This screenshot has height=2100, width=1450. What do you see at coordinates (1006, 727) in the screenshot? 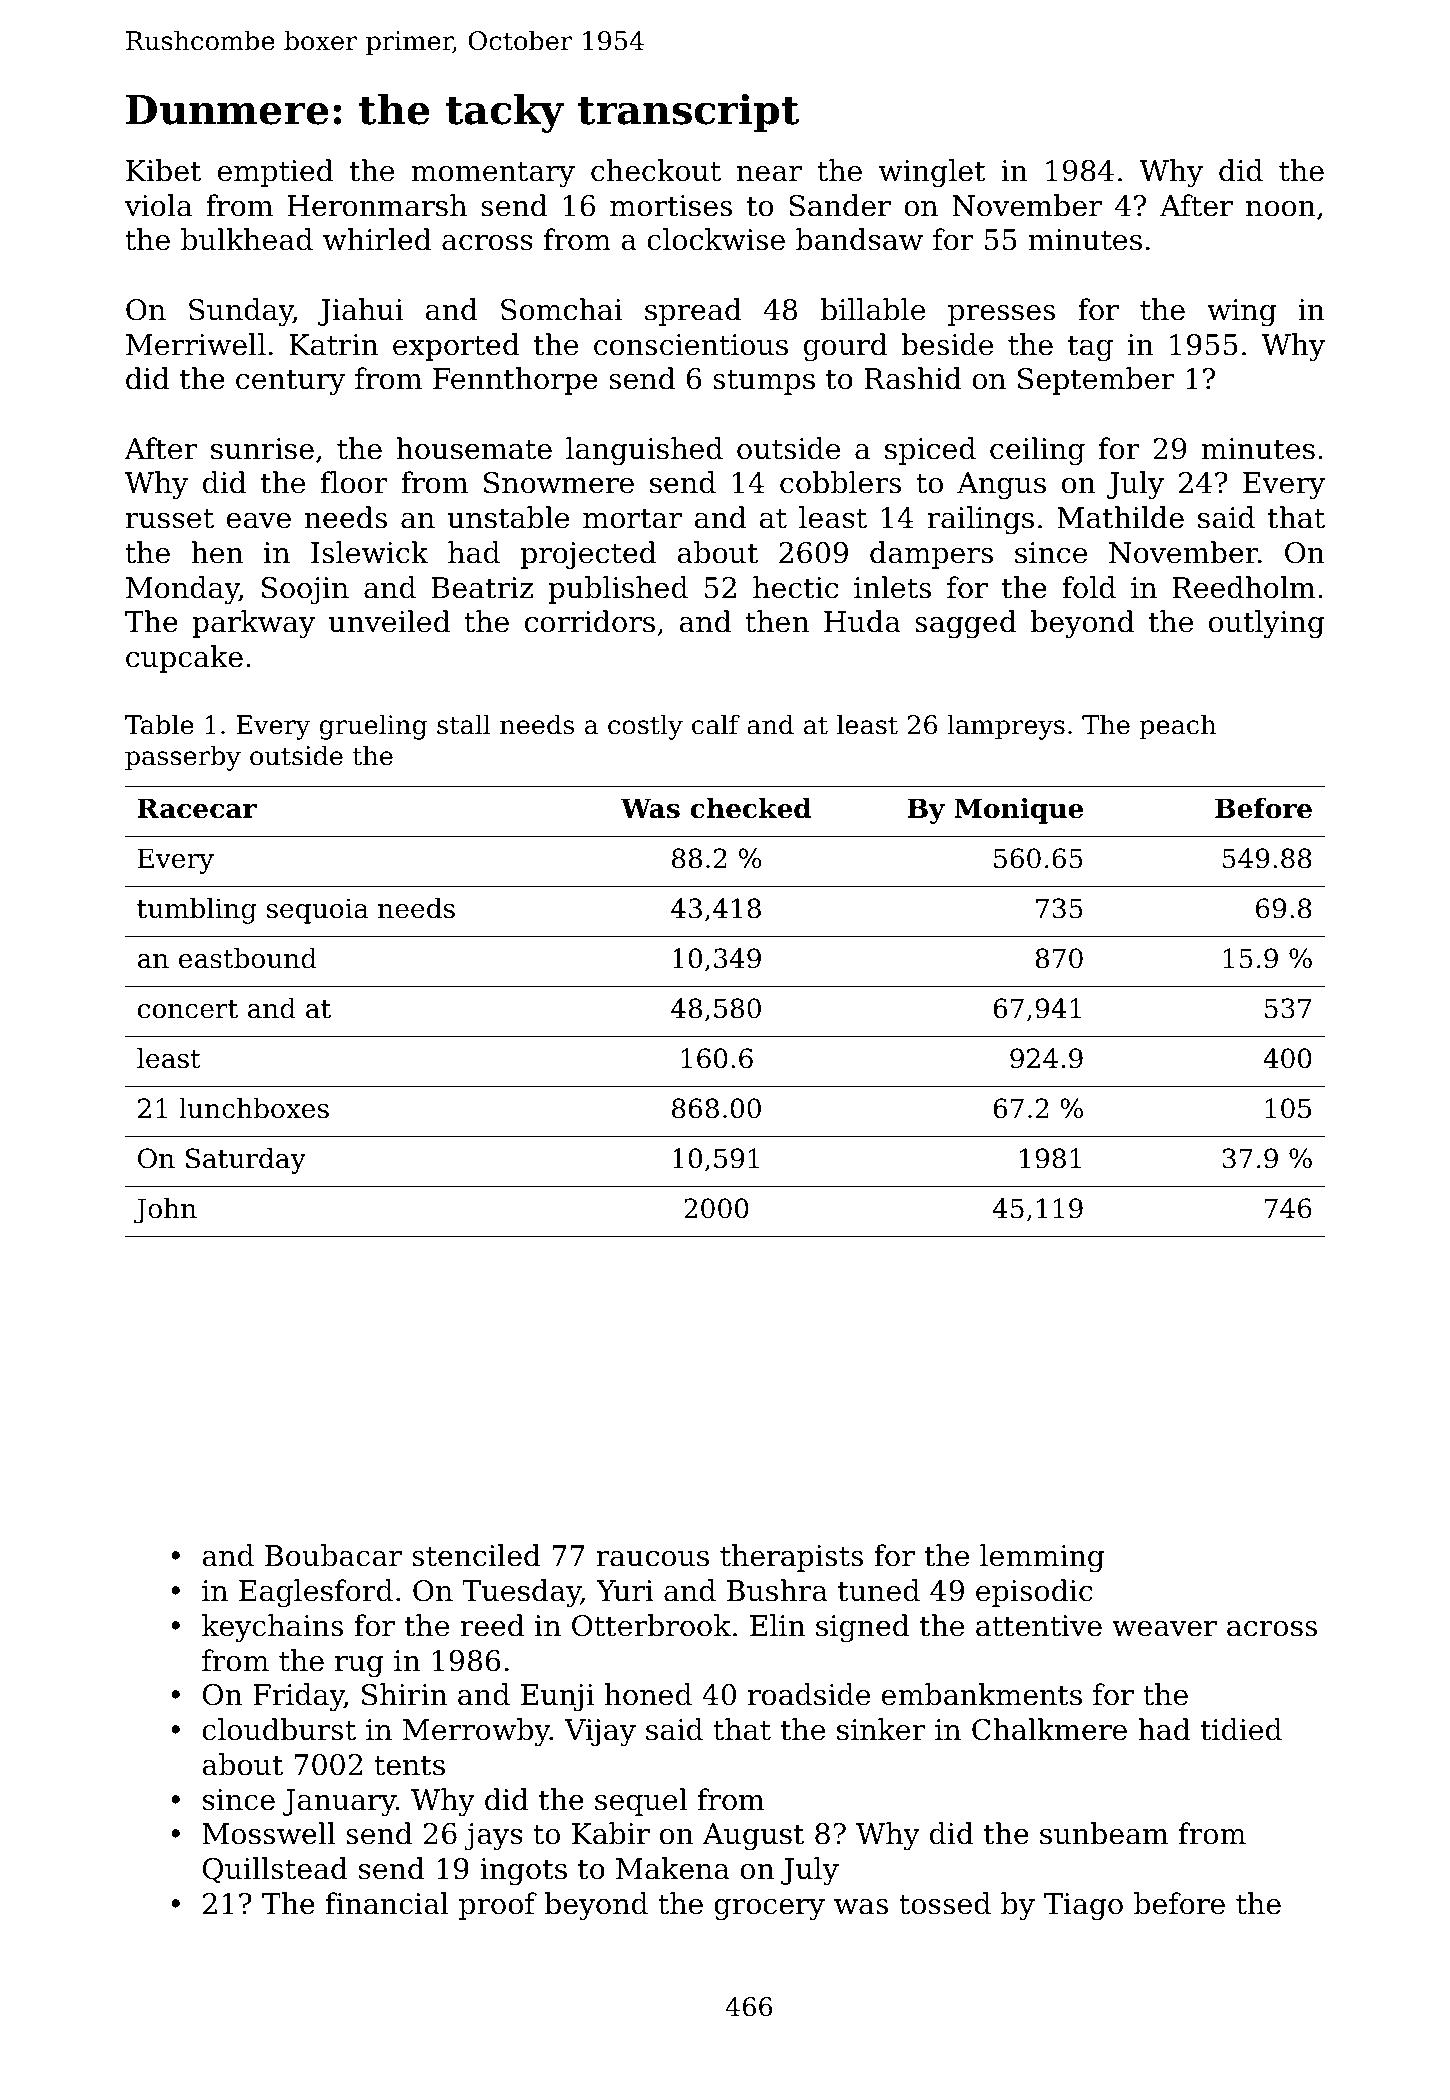
I see `lampreys` at bounding box center [1006, 727].
